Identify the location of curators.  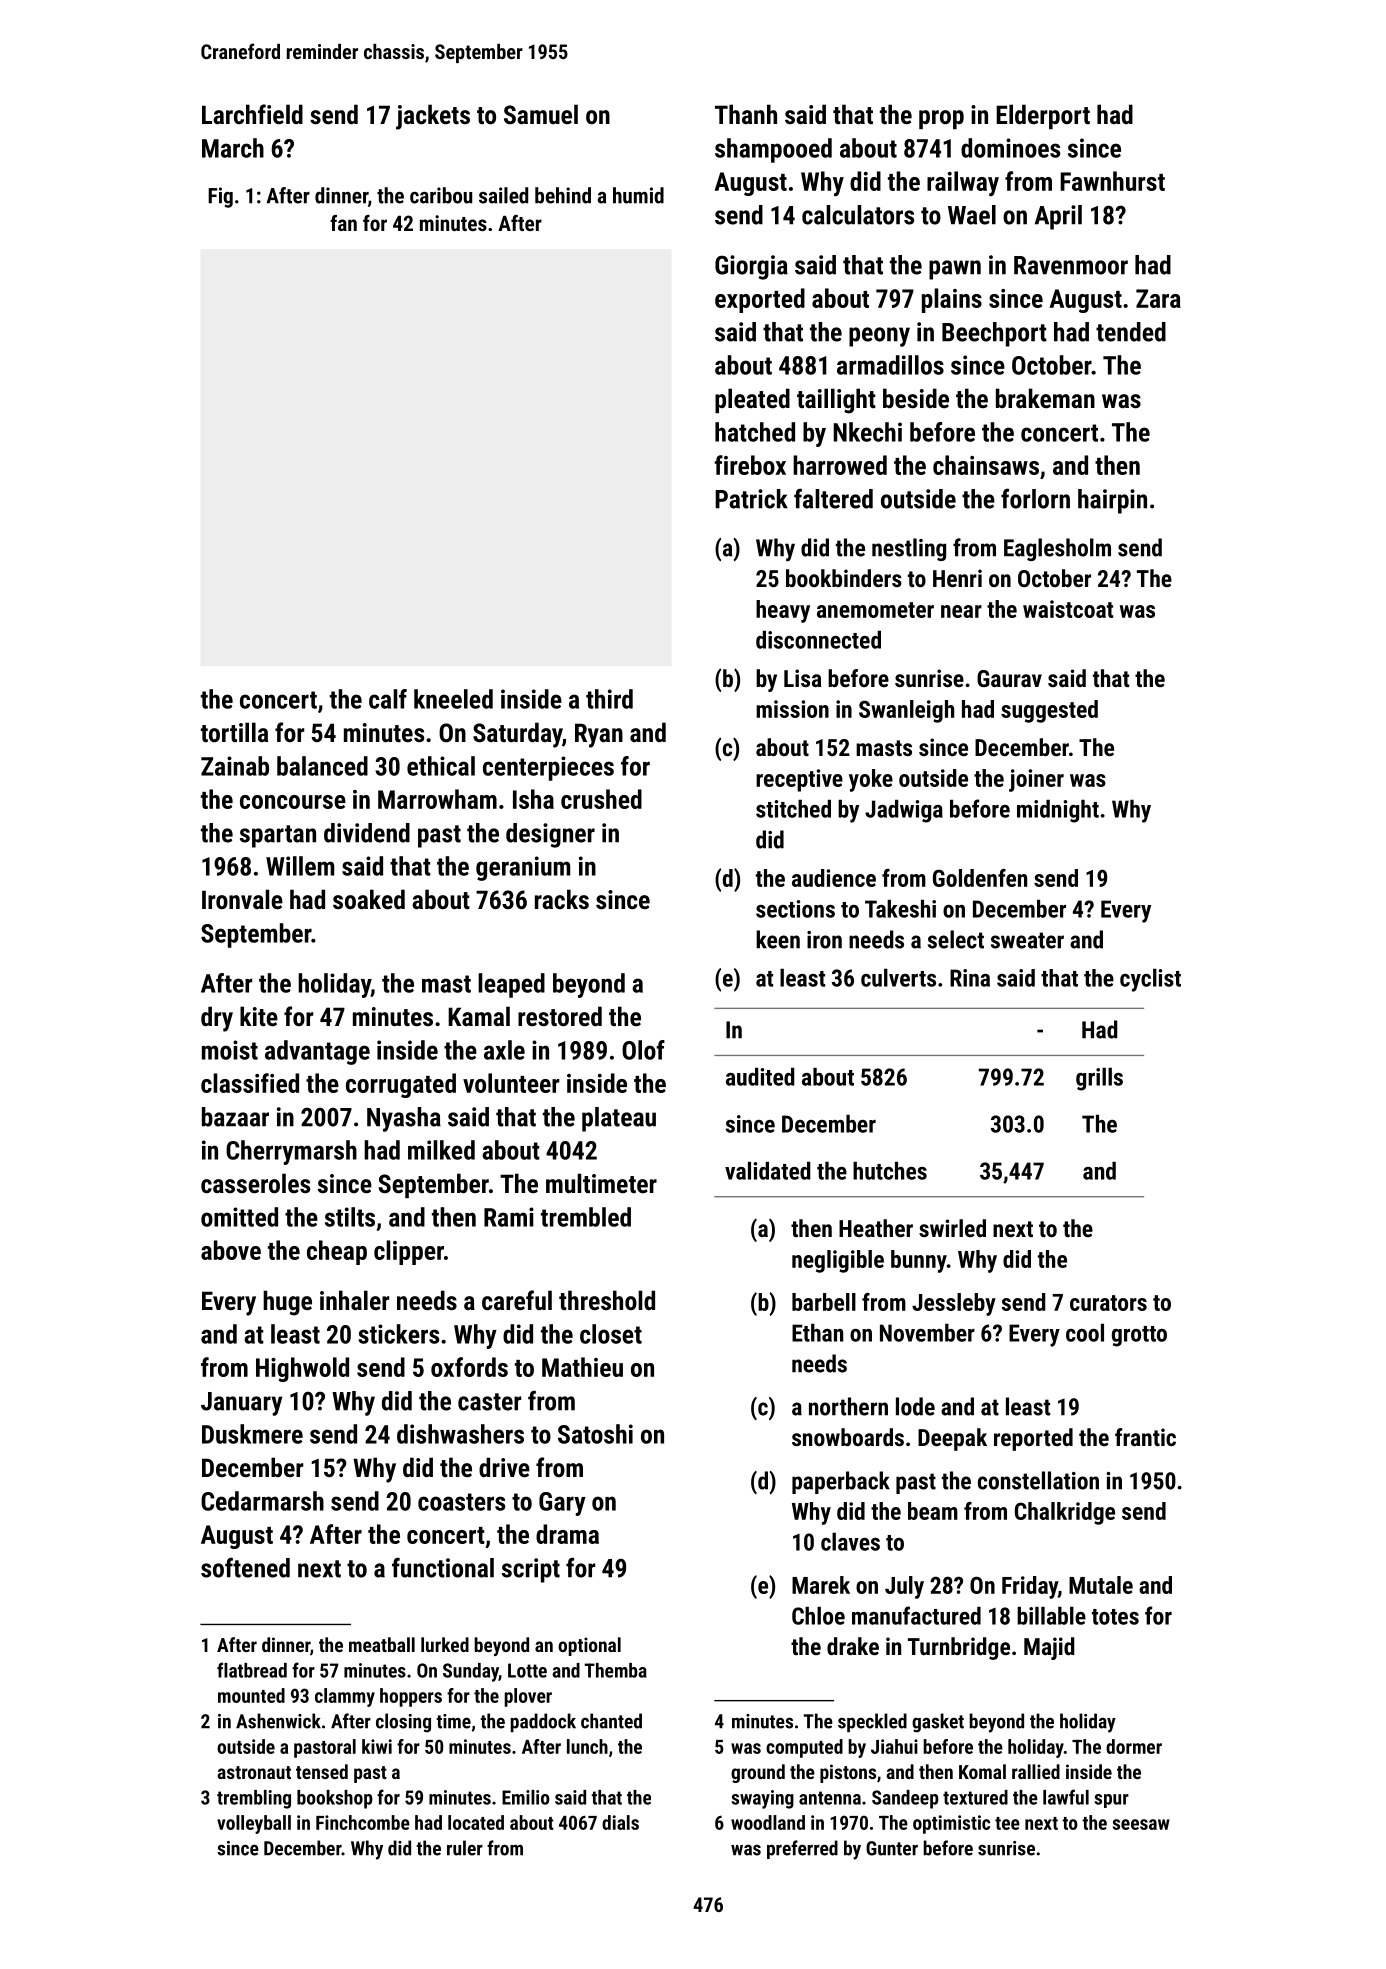
(1108, 1303).
